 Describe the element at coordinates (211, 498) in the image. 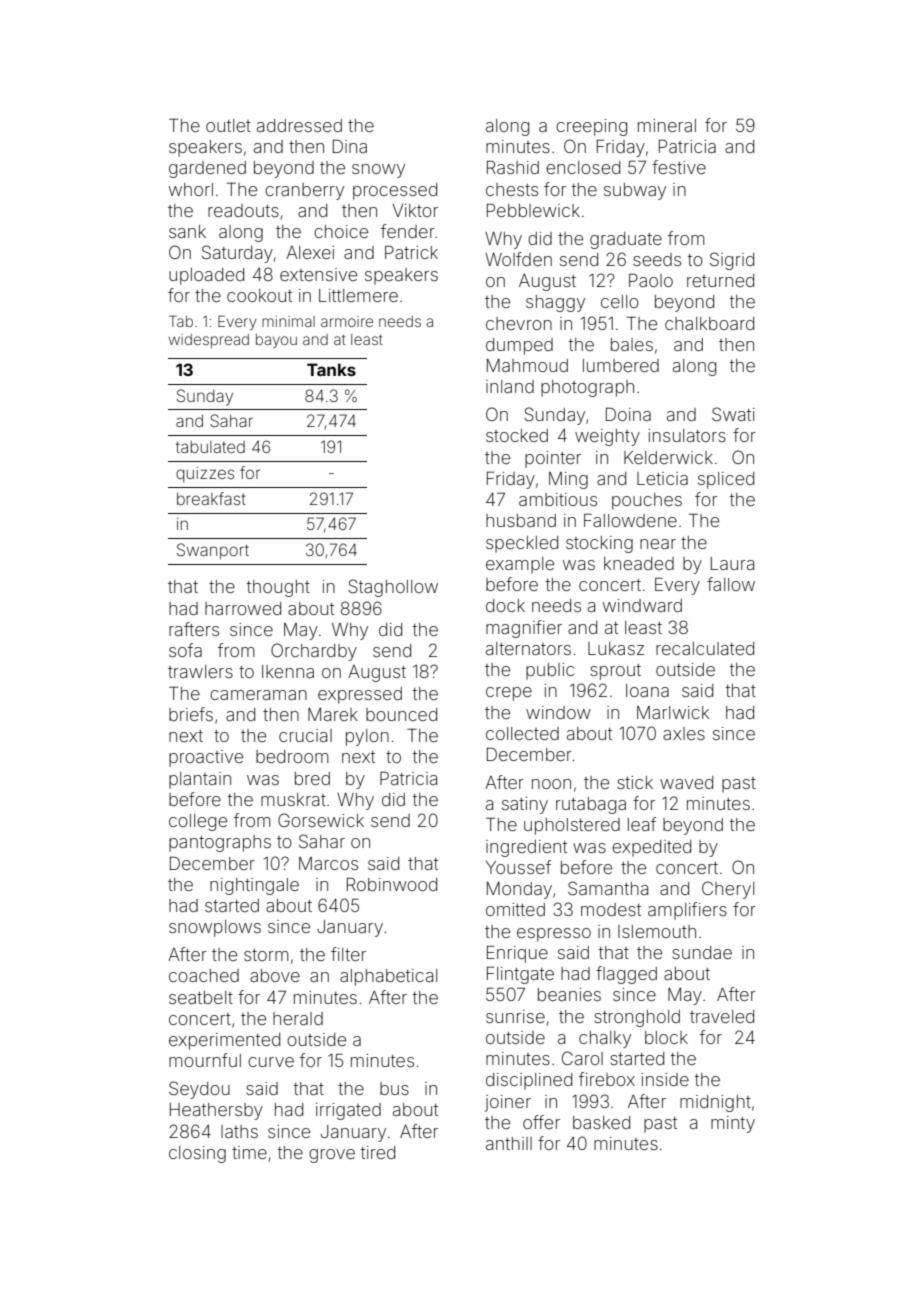

I see `breakfast` at that location.
